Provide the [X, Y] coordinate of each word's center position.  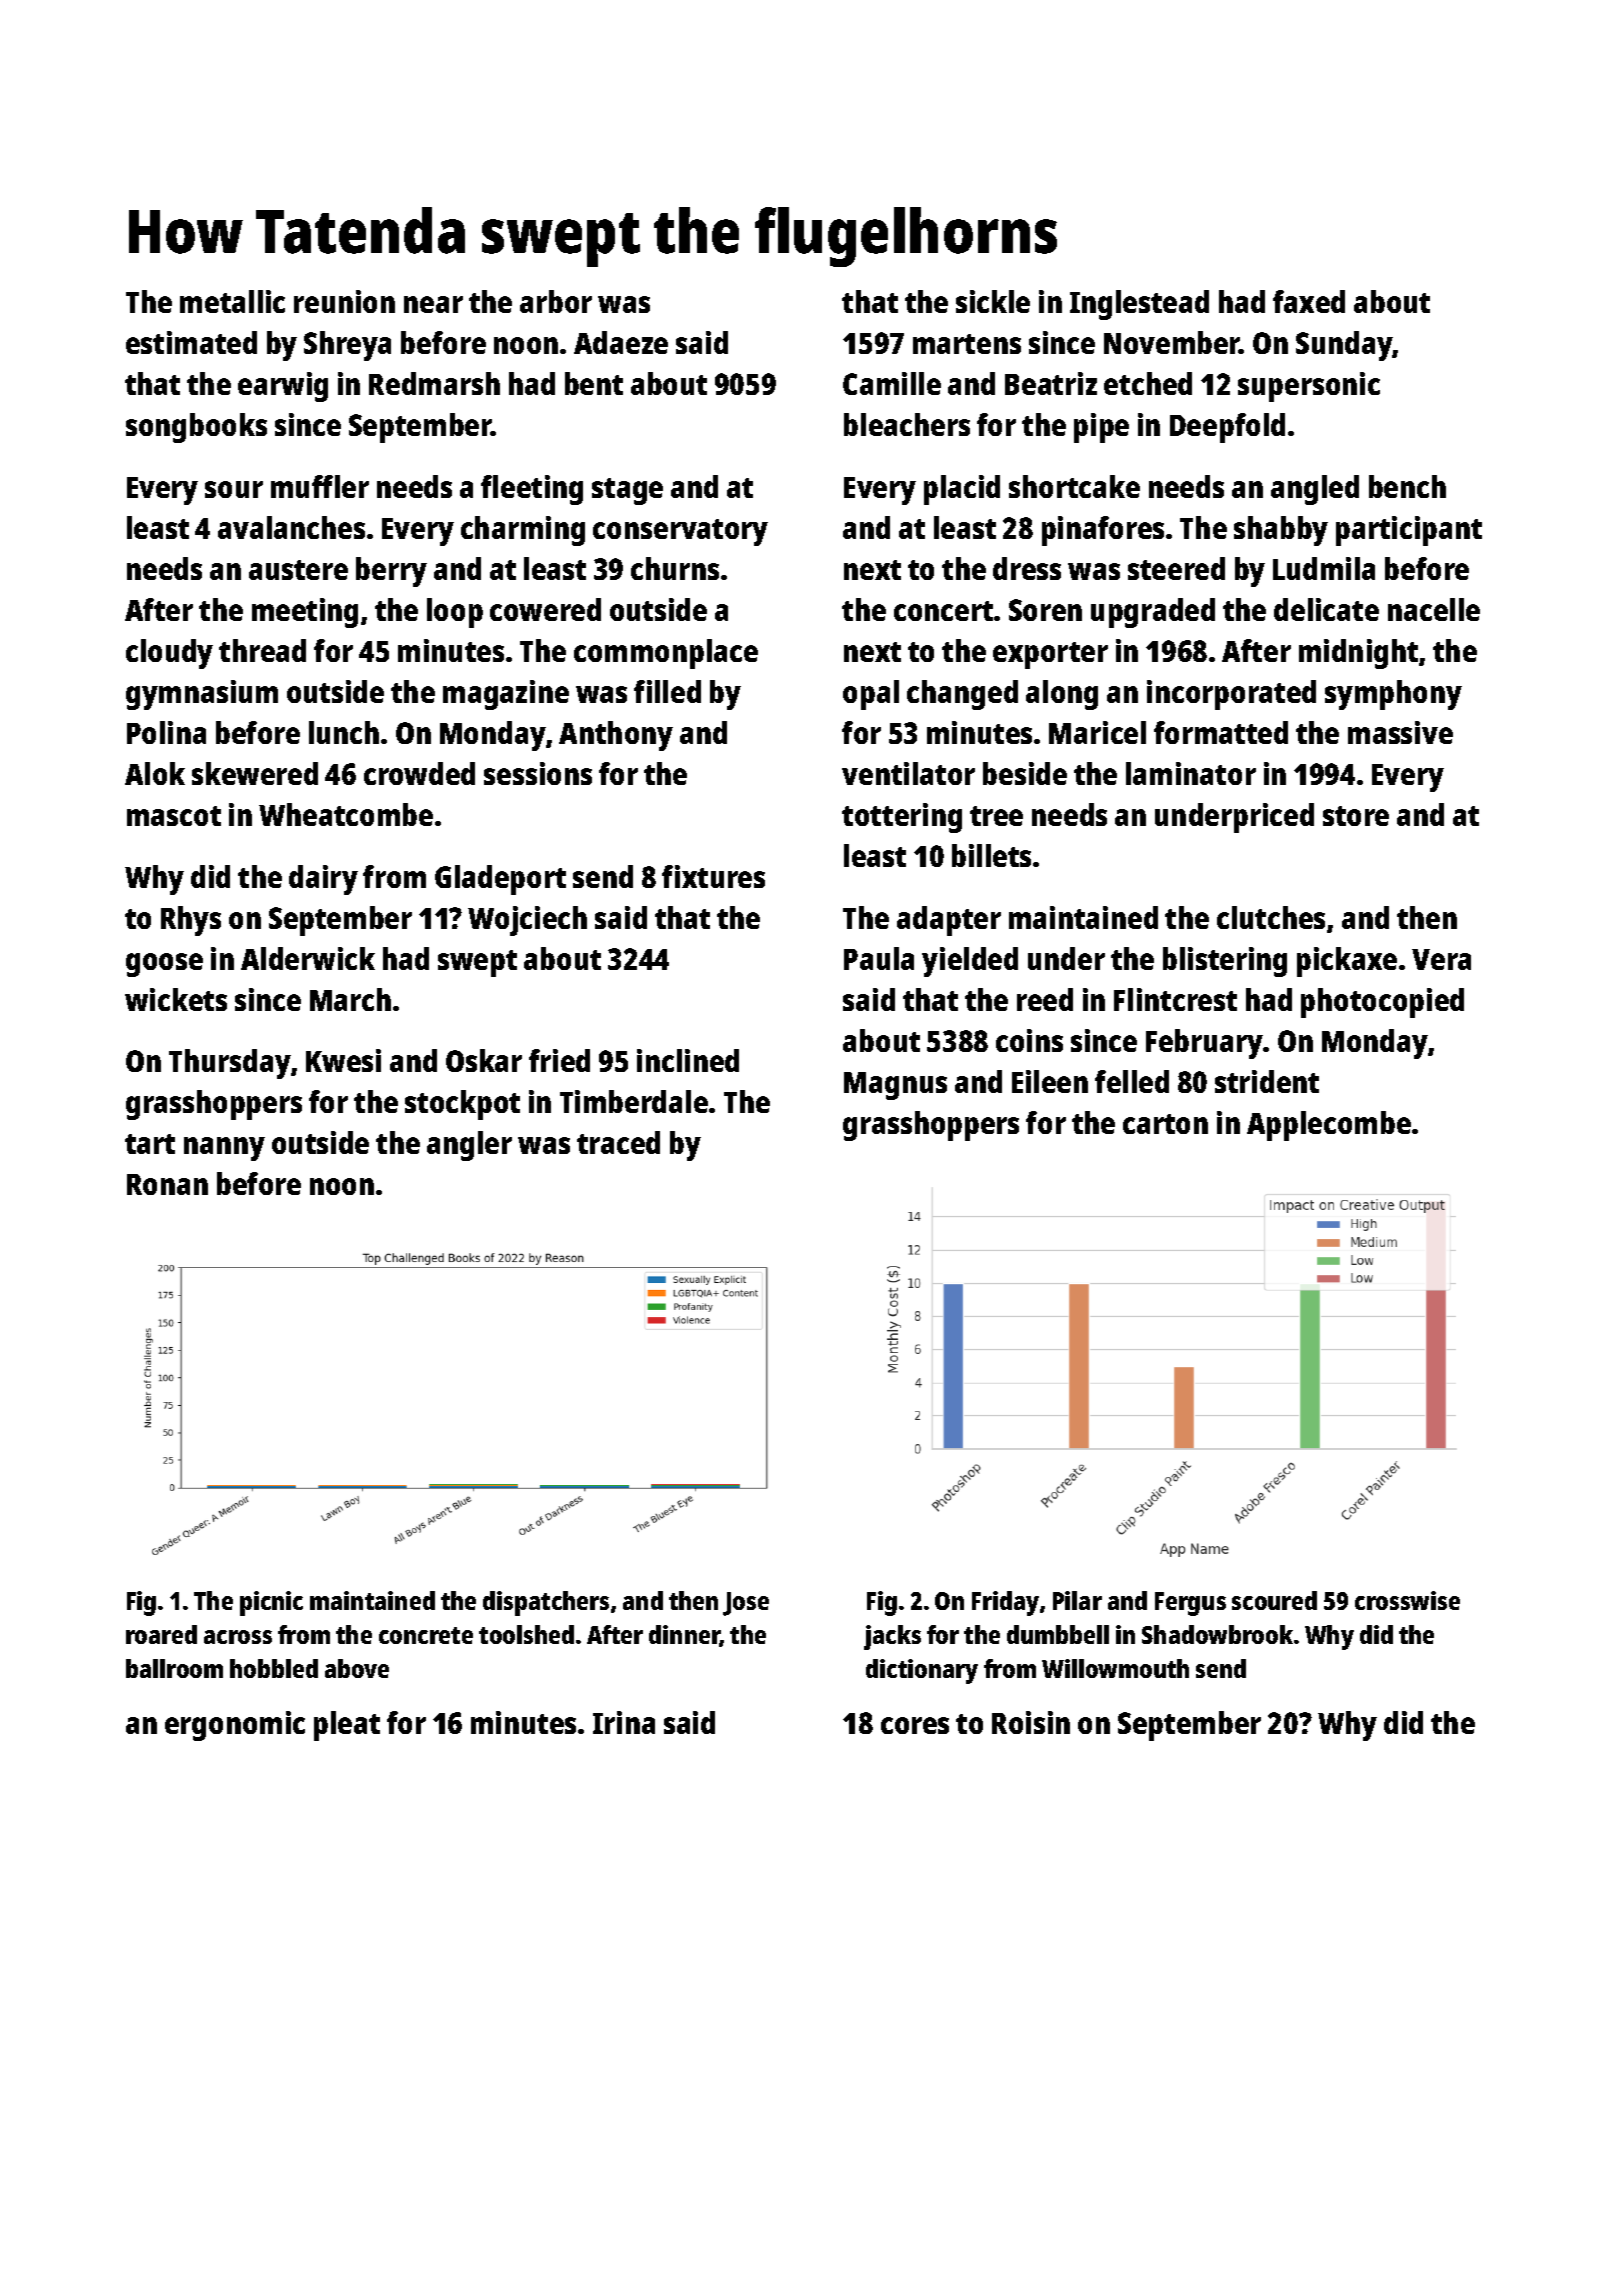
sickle [993, 301]
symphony [1393, 695]
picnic [271, 1603]
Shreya [347, 346]
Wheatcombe [346, 814]
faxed [1309, 301]
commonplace [666, 654]
